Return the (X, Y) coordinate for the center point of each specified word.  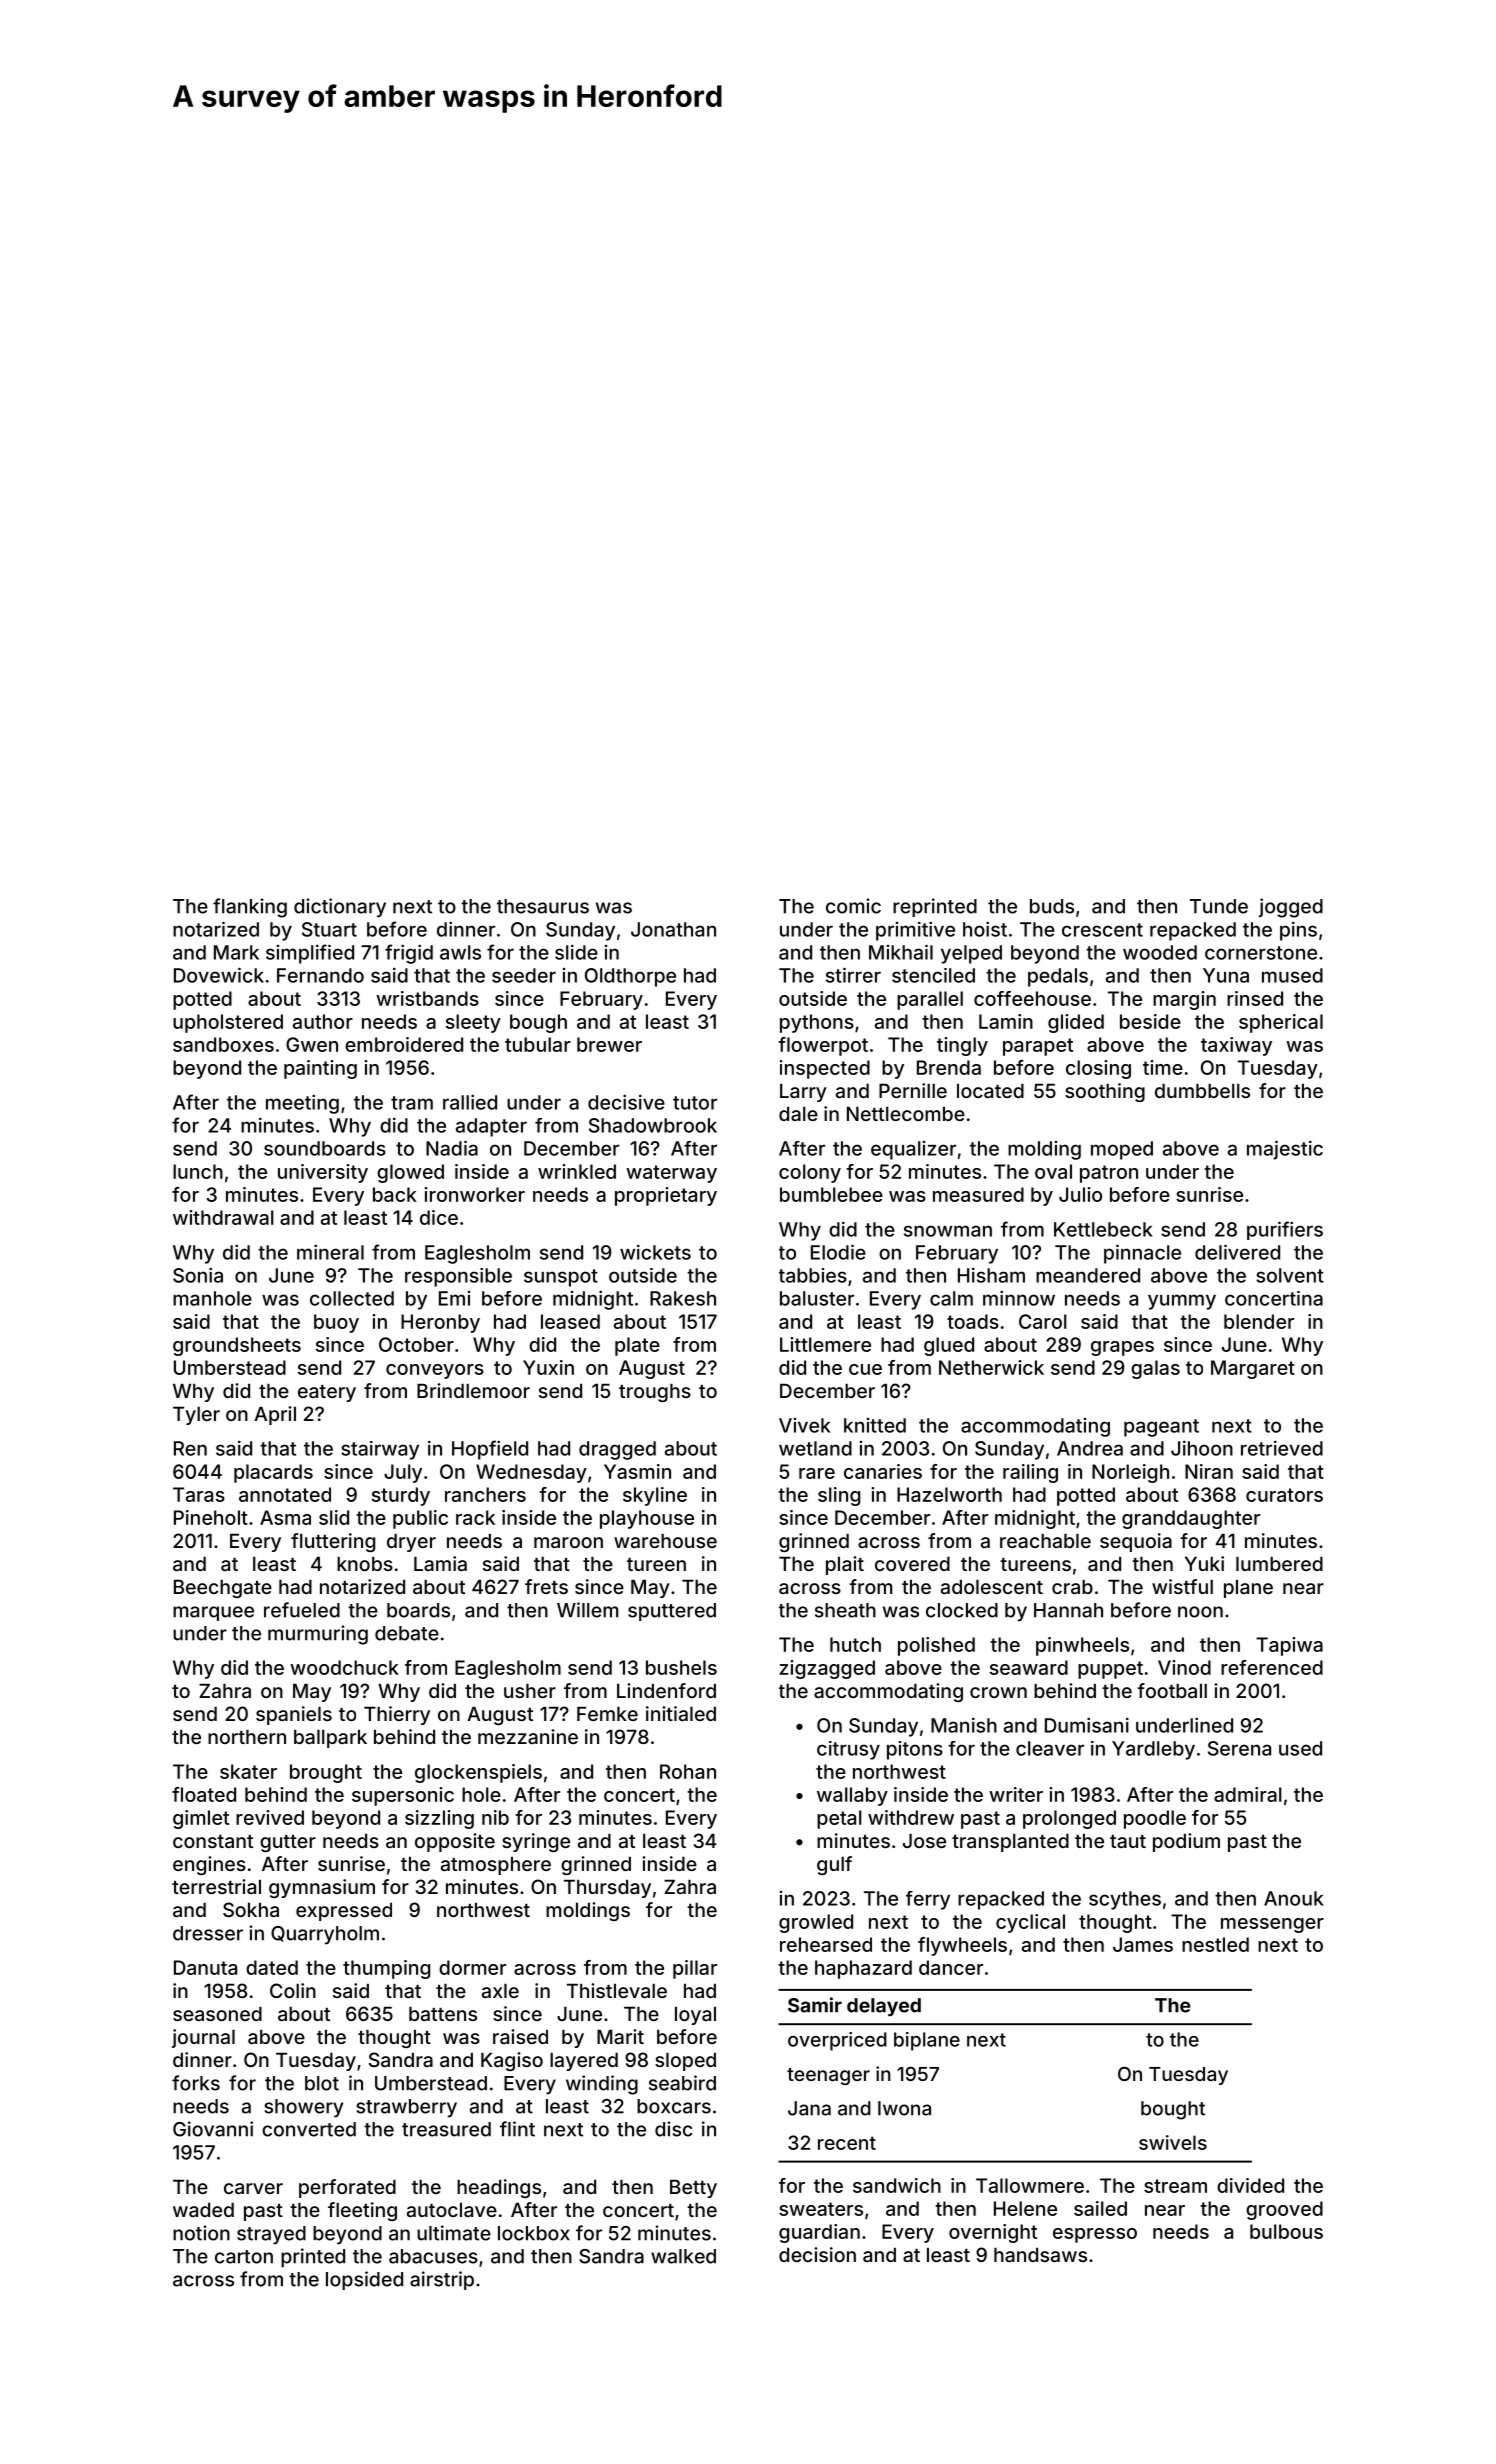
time (1163, 1067)
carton (244, 2257)
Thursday (607, 1889)
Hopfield (490, 1450)
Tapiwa (1289, 1646)
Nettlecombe (906, 1114)
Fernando (320, 975)
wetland (815, 1448)
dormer (472, 1967)
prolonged (1069, 1819)
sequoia (1136, 1542)
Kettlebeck (1103, 1229)
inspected (825, 1069)
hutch (855, 1644)
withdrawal (223, 1217)
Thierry (397, 1715)
